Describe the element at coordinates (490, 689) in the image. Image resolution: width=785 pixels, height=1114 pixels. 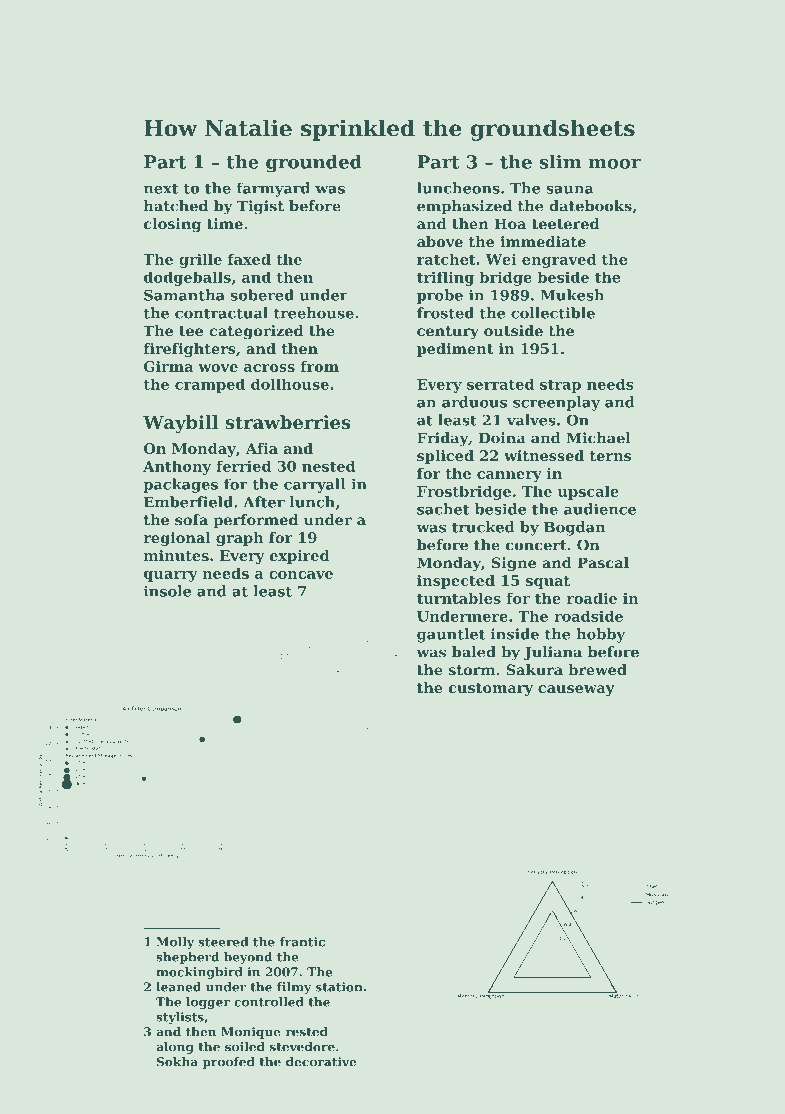
I see `customary` at that location.
